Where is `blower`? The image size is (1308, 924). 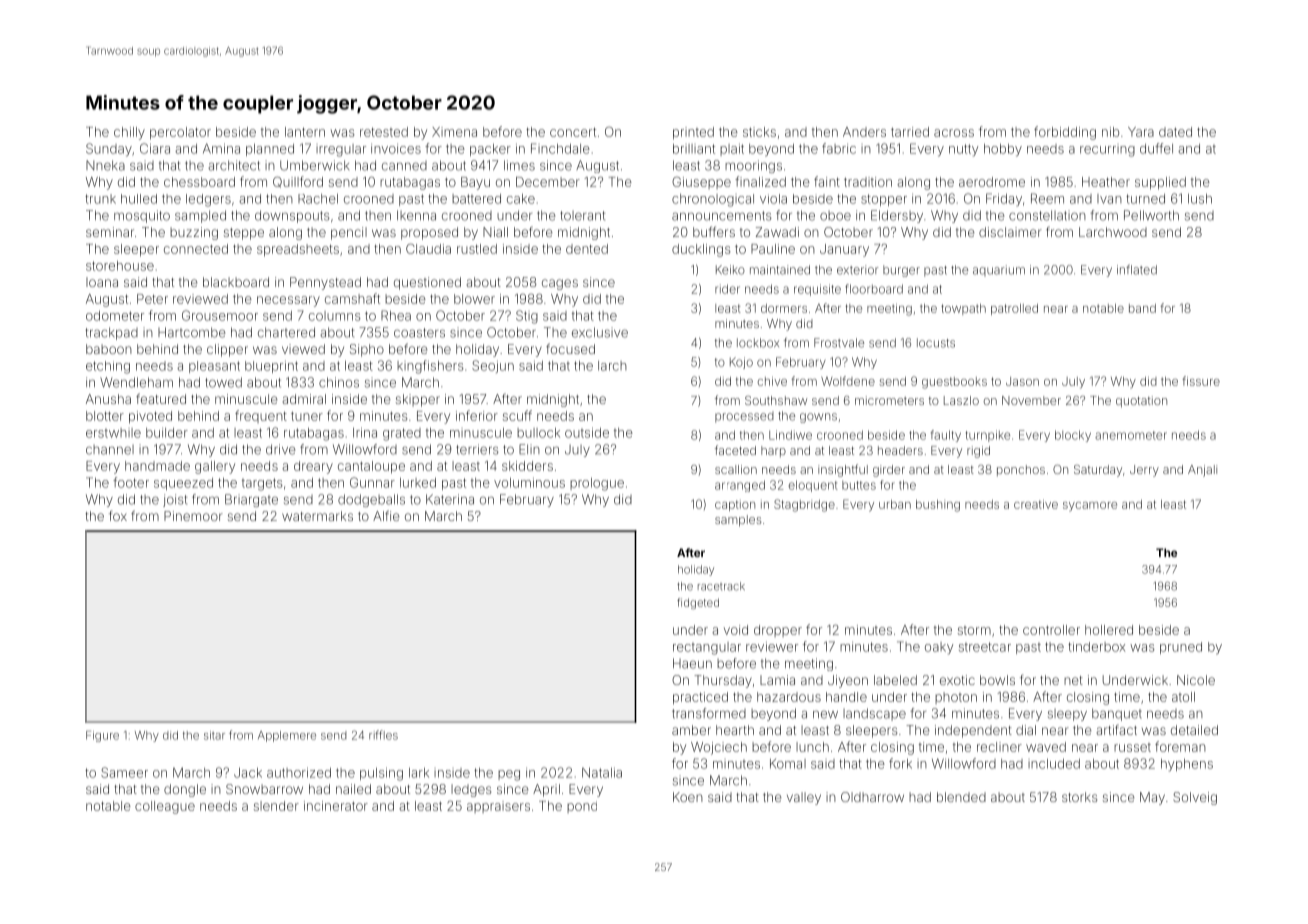 blower is located at coordinates (474, 299).
